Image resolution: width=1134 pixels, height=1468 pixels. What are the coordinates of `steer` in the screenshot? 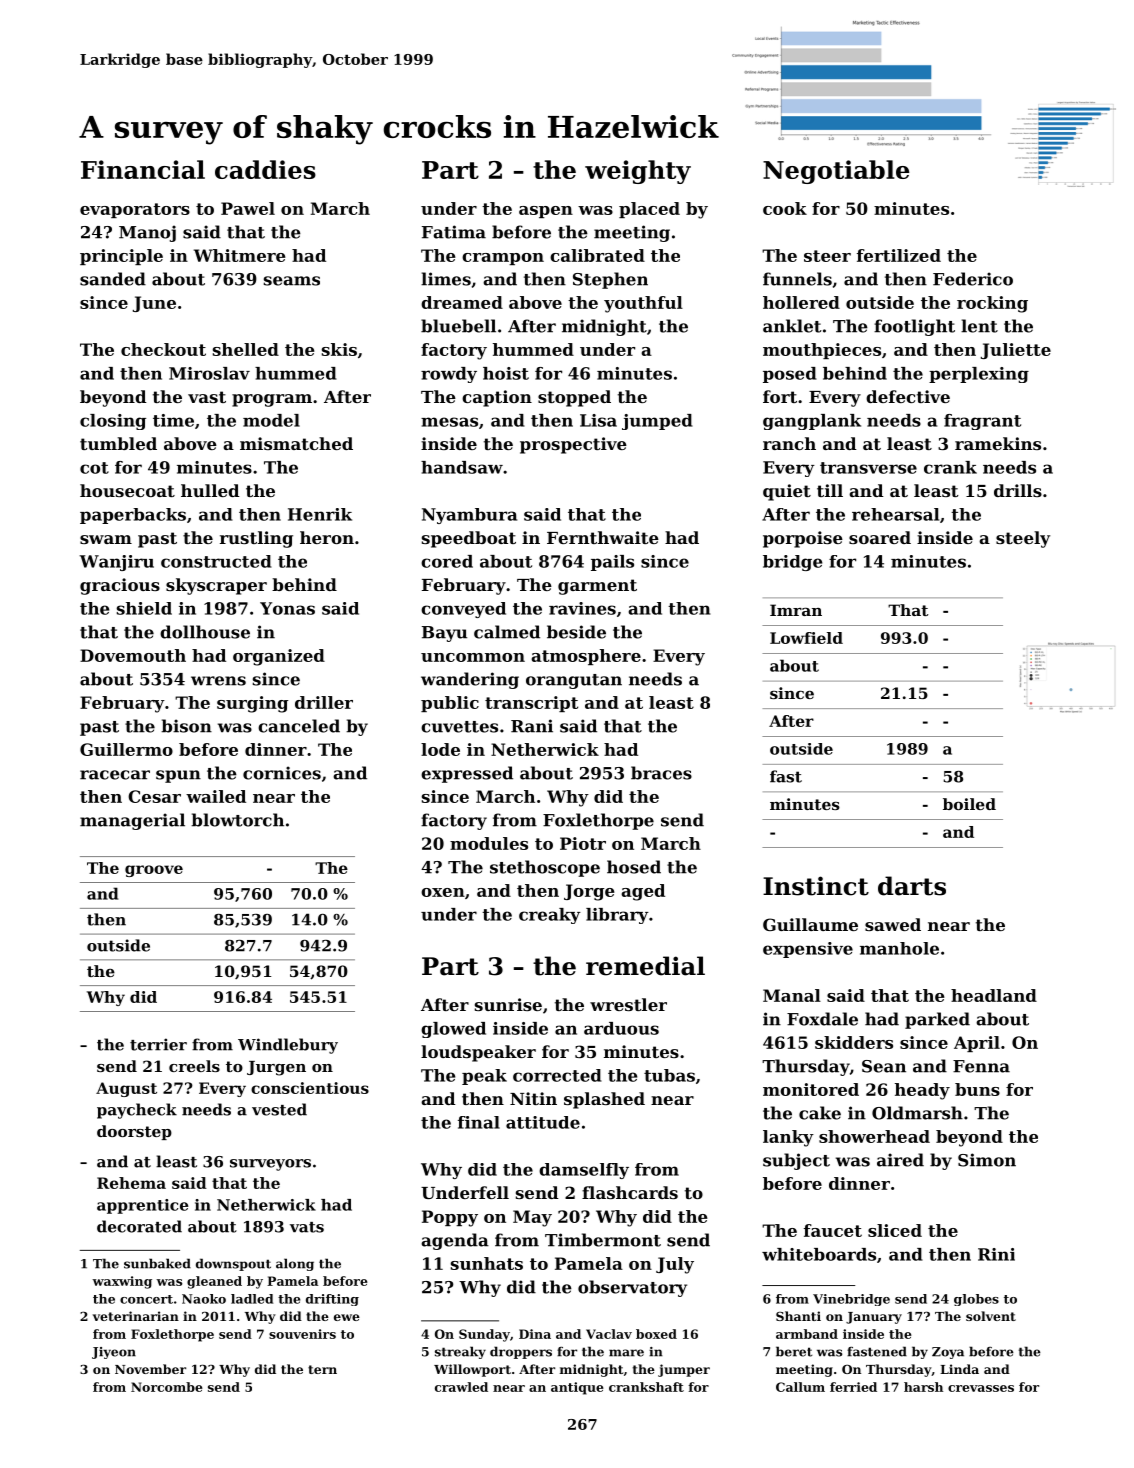 It's located at (827, 256).
